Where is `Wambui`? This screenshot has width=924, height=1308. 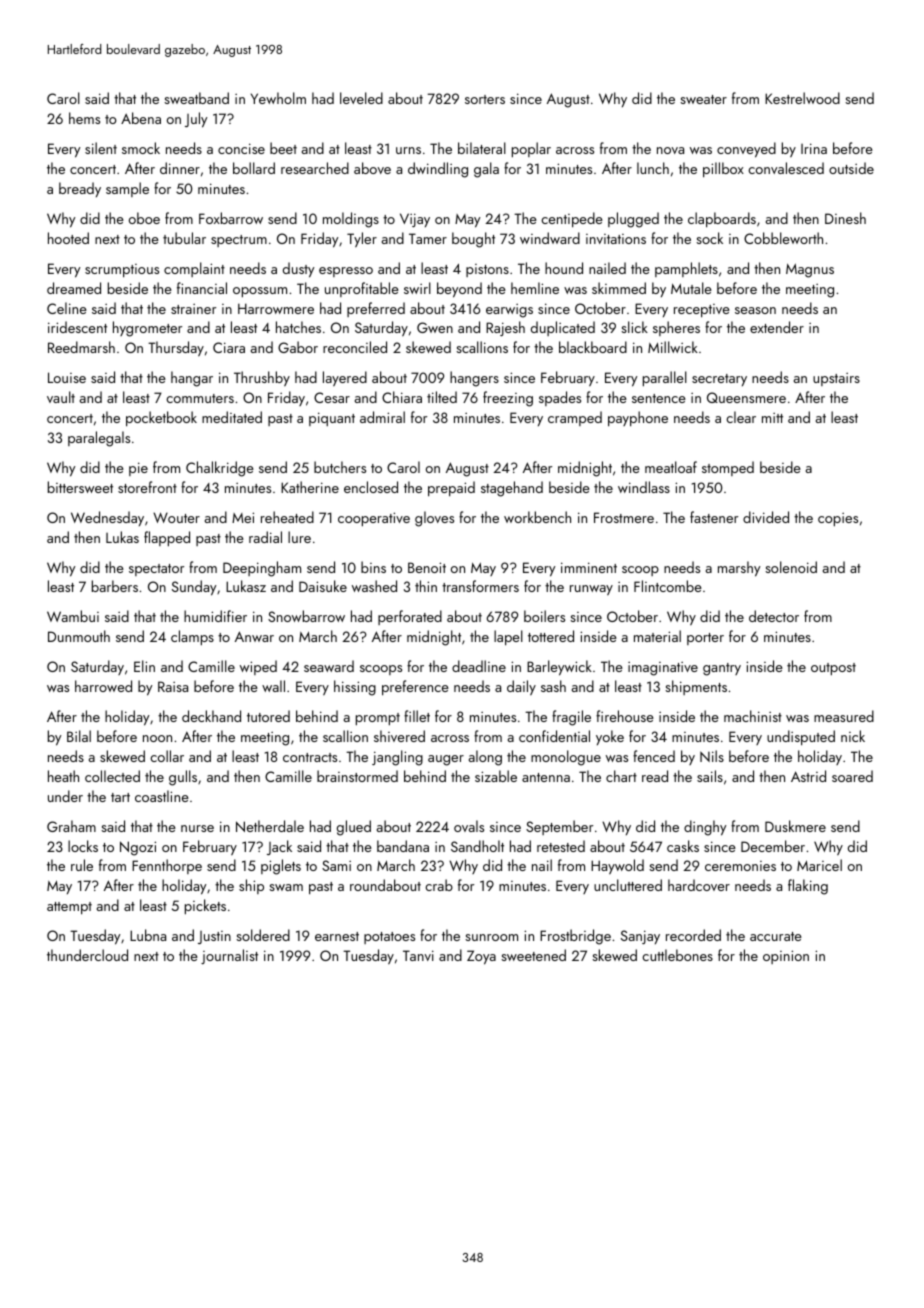 Wambui is located at coordinates (73, 616).
